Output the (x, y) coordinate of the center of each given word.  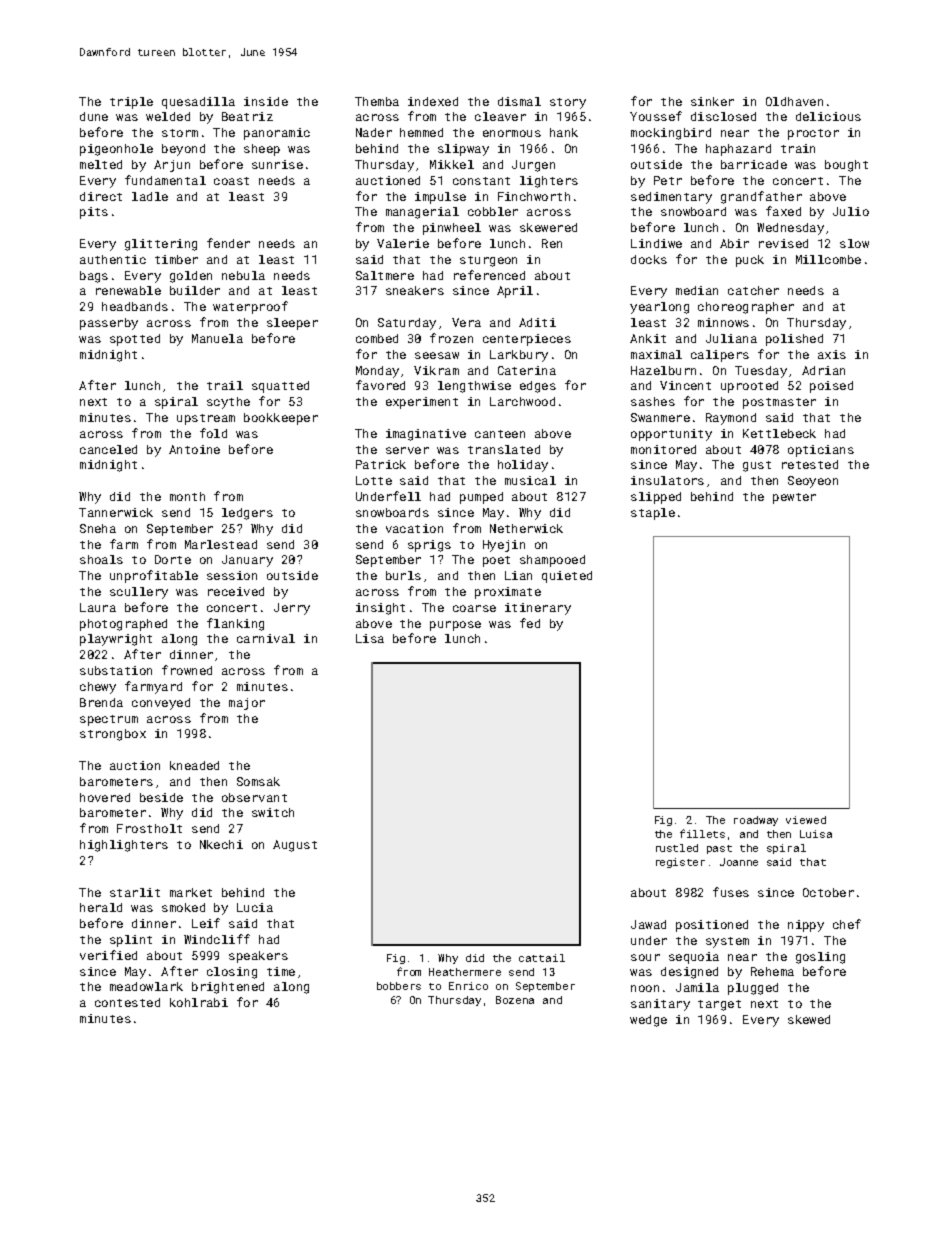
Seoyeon (813, 482)
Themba (377, 101)
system (727, 942)
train (798, 148)
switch (273, 812)
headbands (135, 306)
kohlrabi (199, 1002)
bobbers (399, 986)
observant (254, 797)
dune (94, 116)
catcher (753, 290)
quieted (567, 577)
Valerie (403, 243)
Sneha (98, 528)
